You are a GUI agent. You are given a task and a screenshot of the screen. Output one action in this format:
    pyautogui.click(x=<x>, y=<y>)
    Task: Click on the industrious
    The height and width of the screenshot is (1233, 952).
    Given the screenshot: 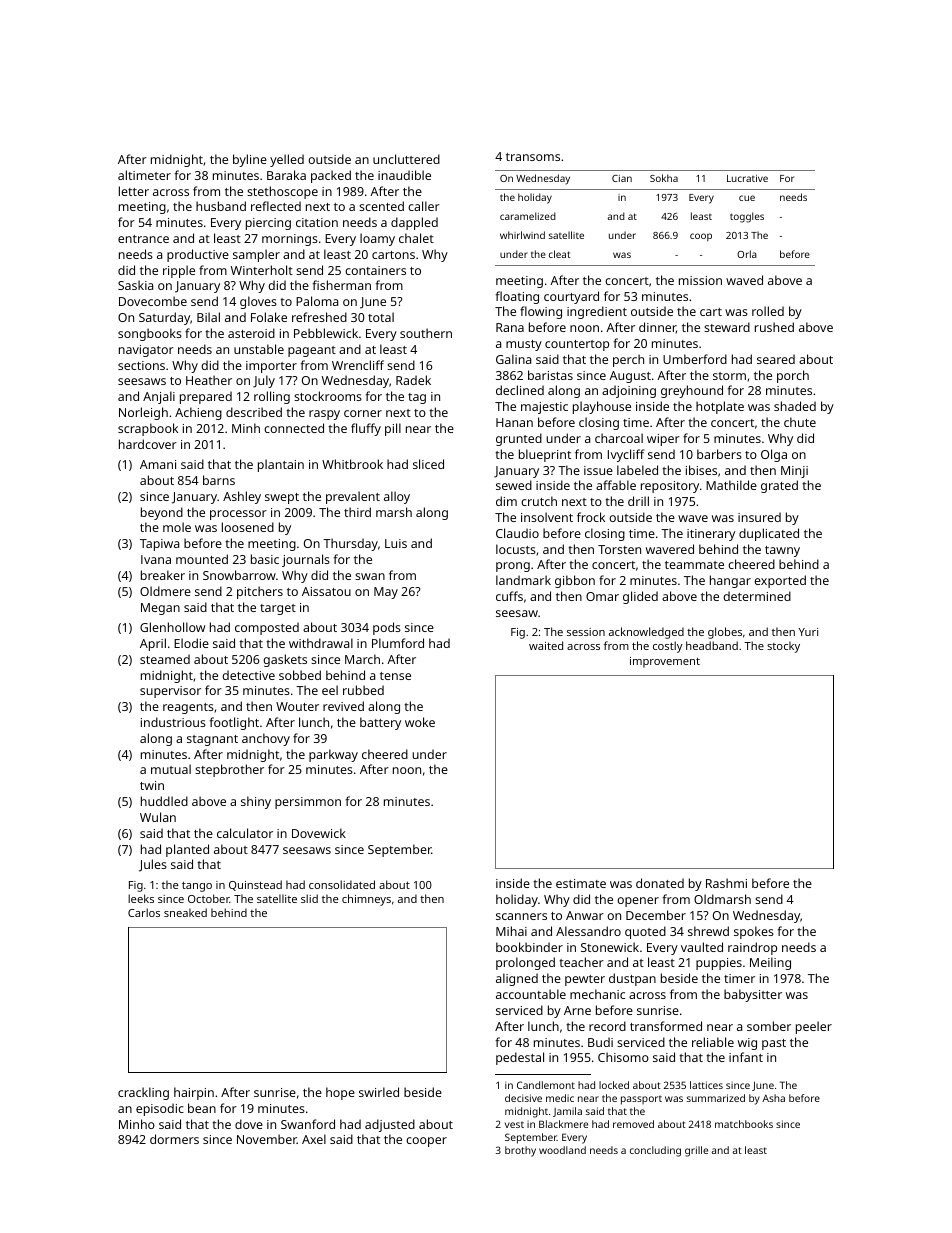 What is the action you would take?
    pyautogui.click(x=173, y=722)
